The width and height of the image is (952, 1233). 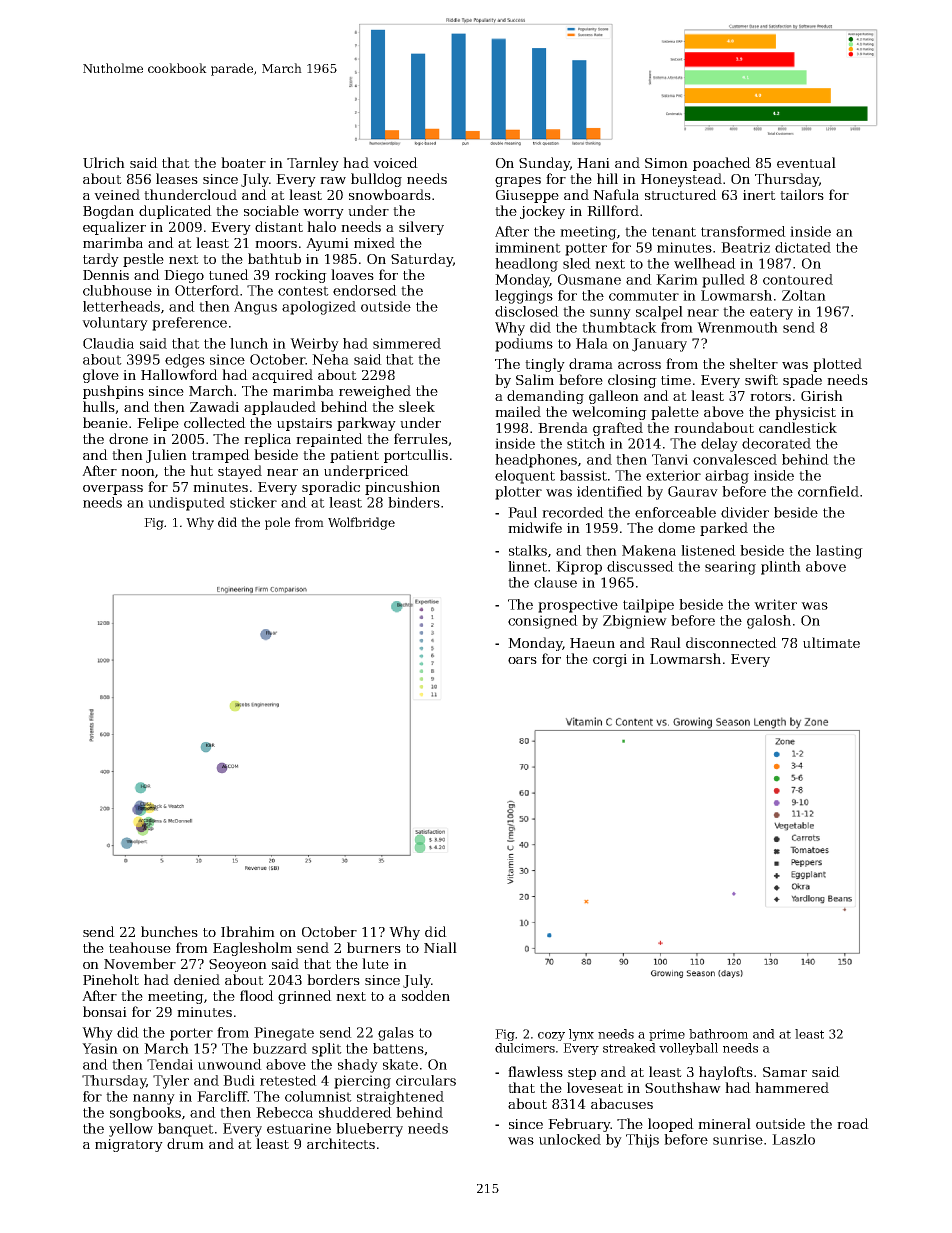 What do you see at coordinates (853, 1123) in the image?
I see `road` at bounding box center [853, 1123].
